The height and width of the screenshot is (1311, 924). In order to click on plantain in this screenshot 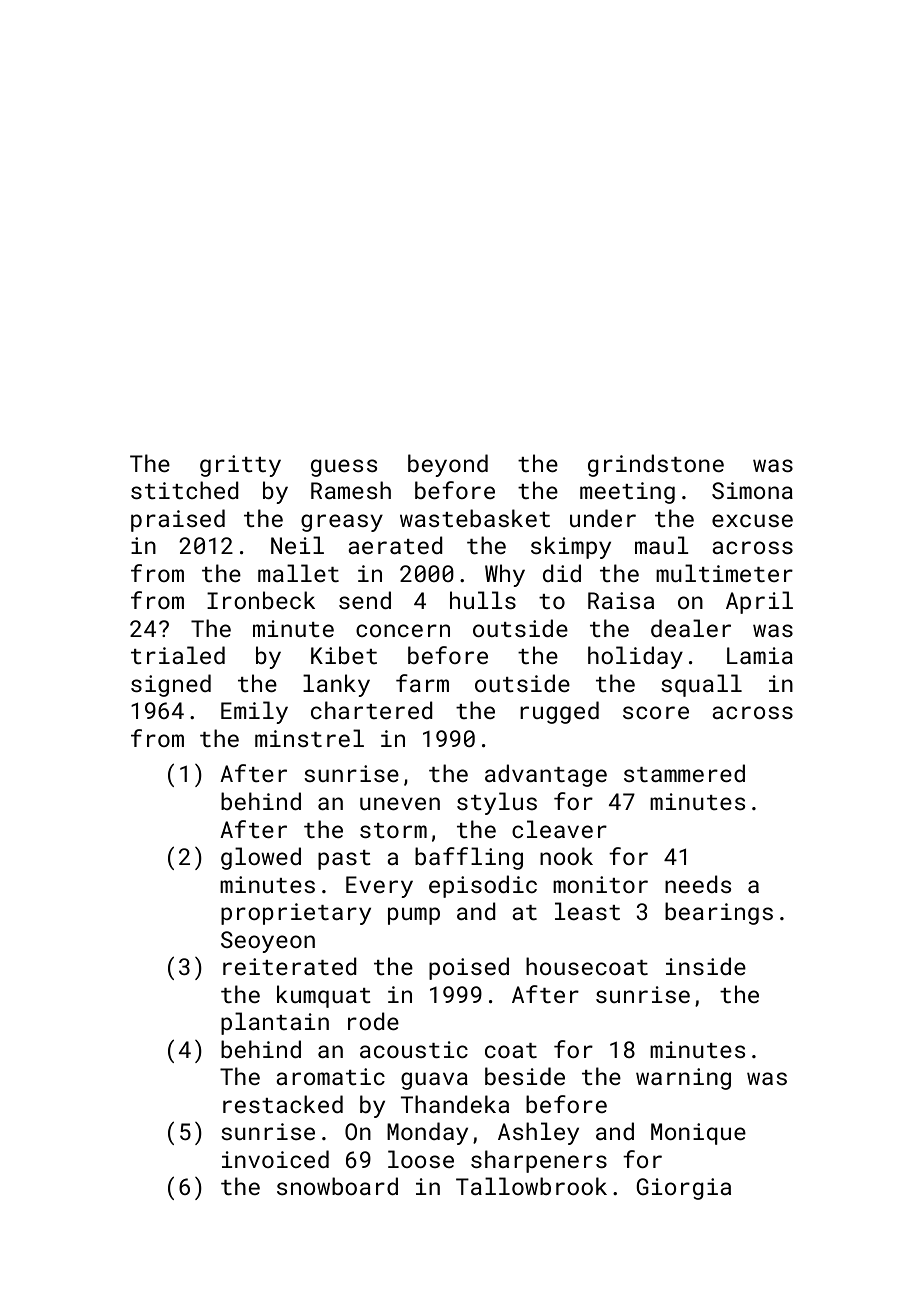, I will do `click(275, 1023)`.
